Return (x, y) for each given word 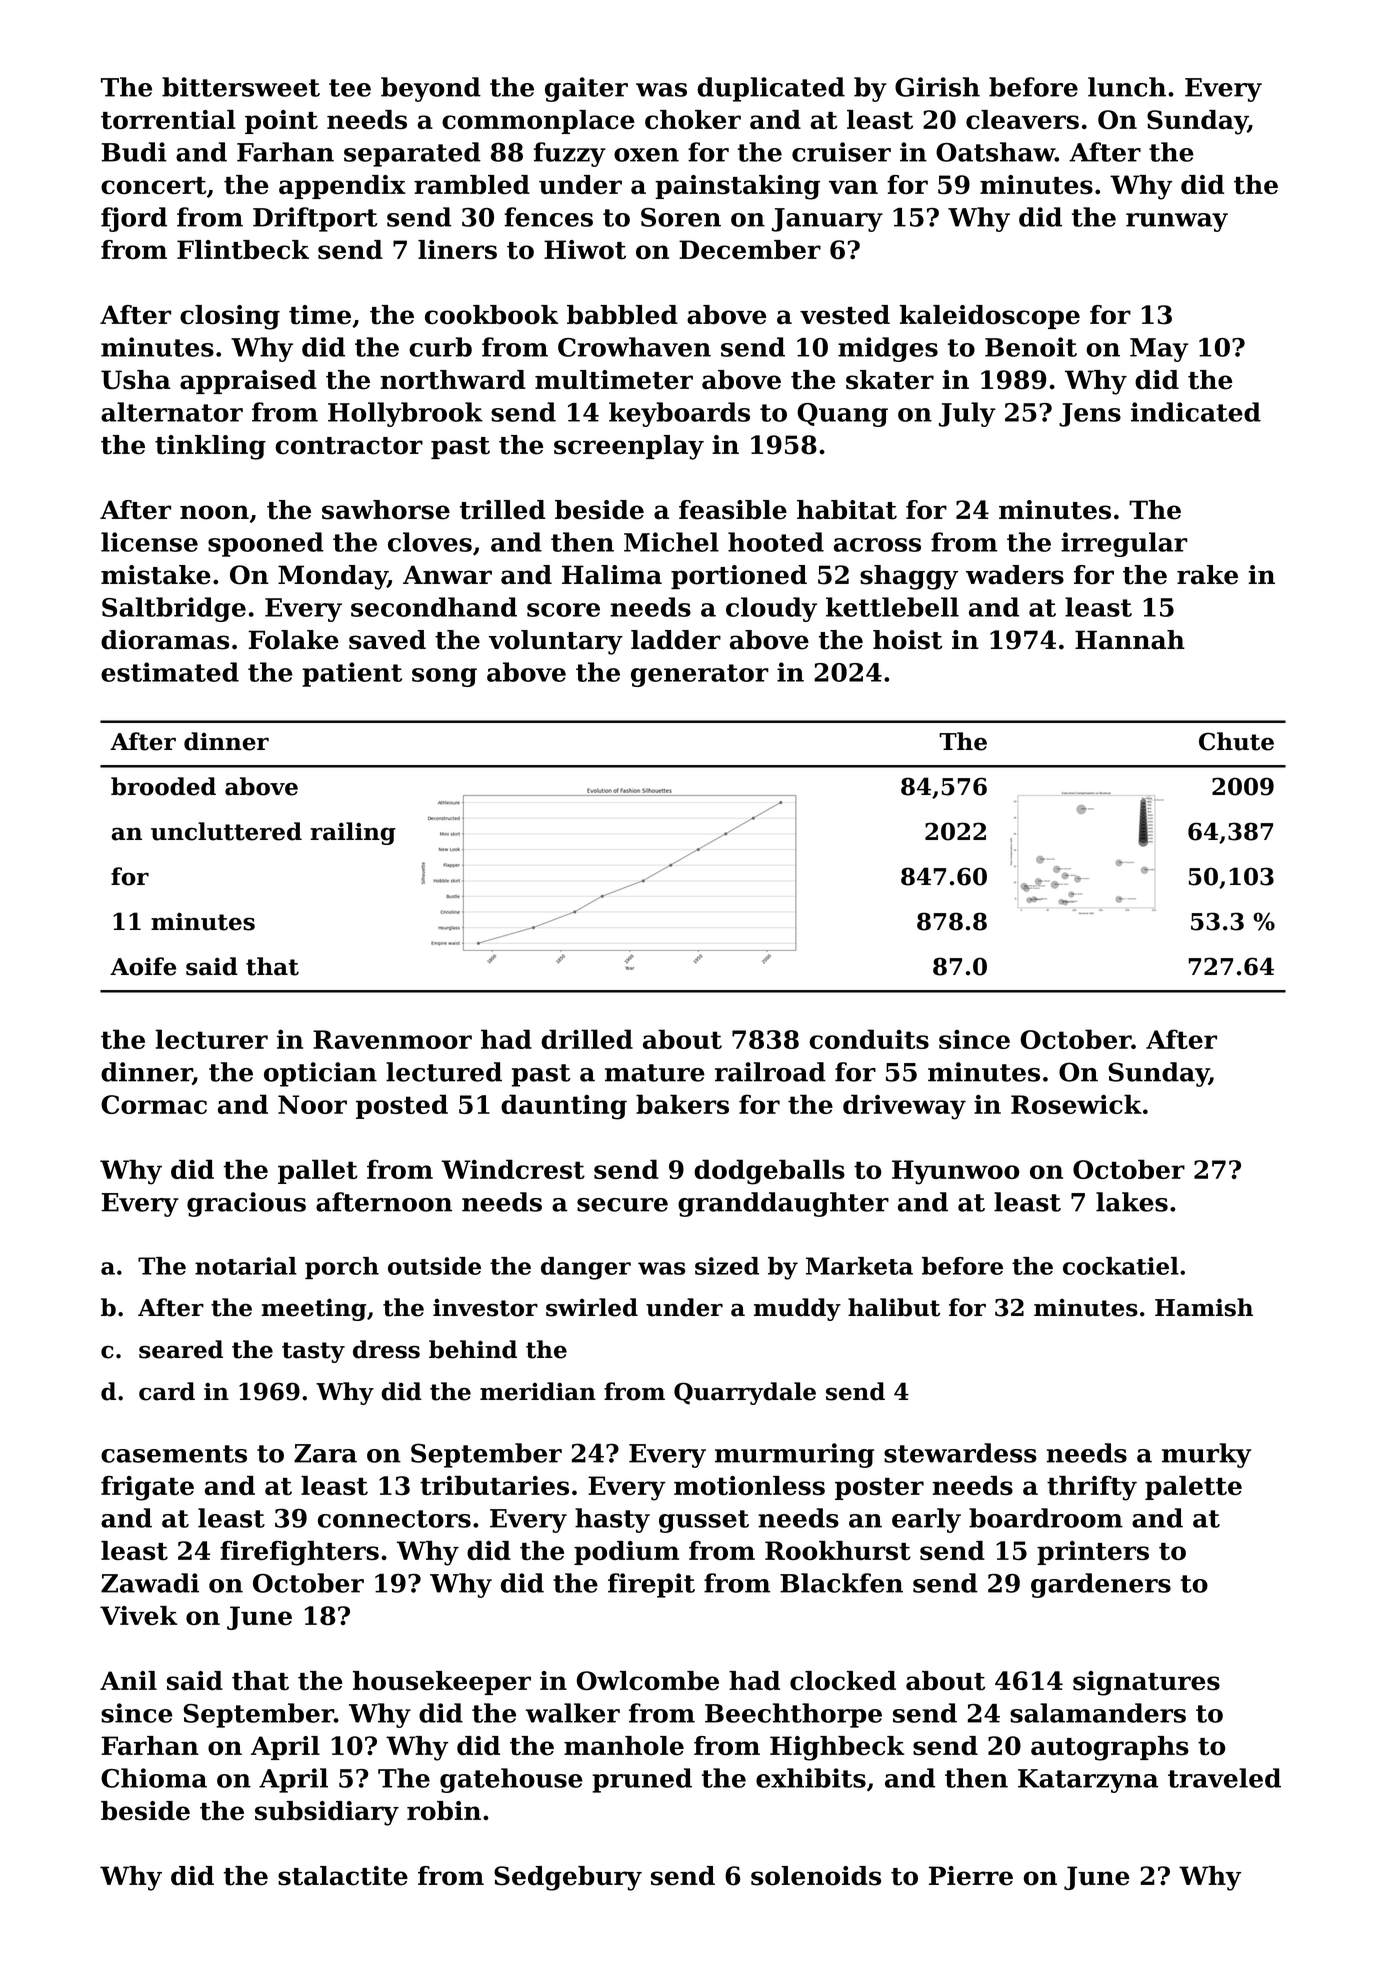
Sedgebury (568, 1878)
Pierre (971, 1876)
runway (1177, 222)
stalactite (343, 1876)
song (444, 677)
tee (350, 88)
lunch (1127, 87)
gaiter (586, 89)
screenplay (629, 447)
